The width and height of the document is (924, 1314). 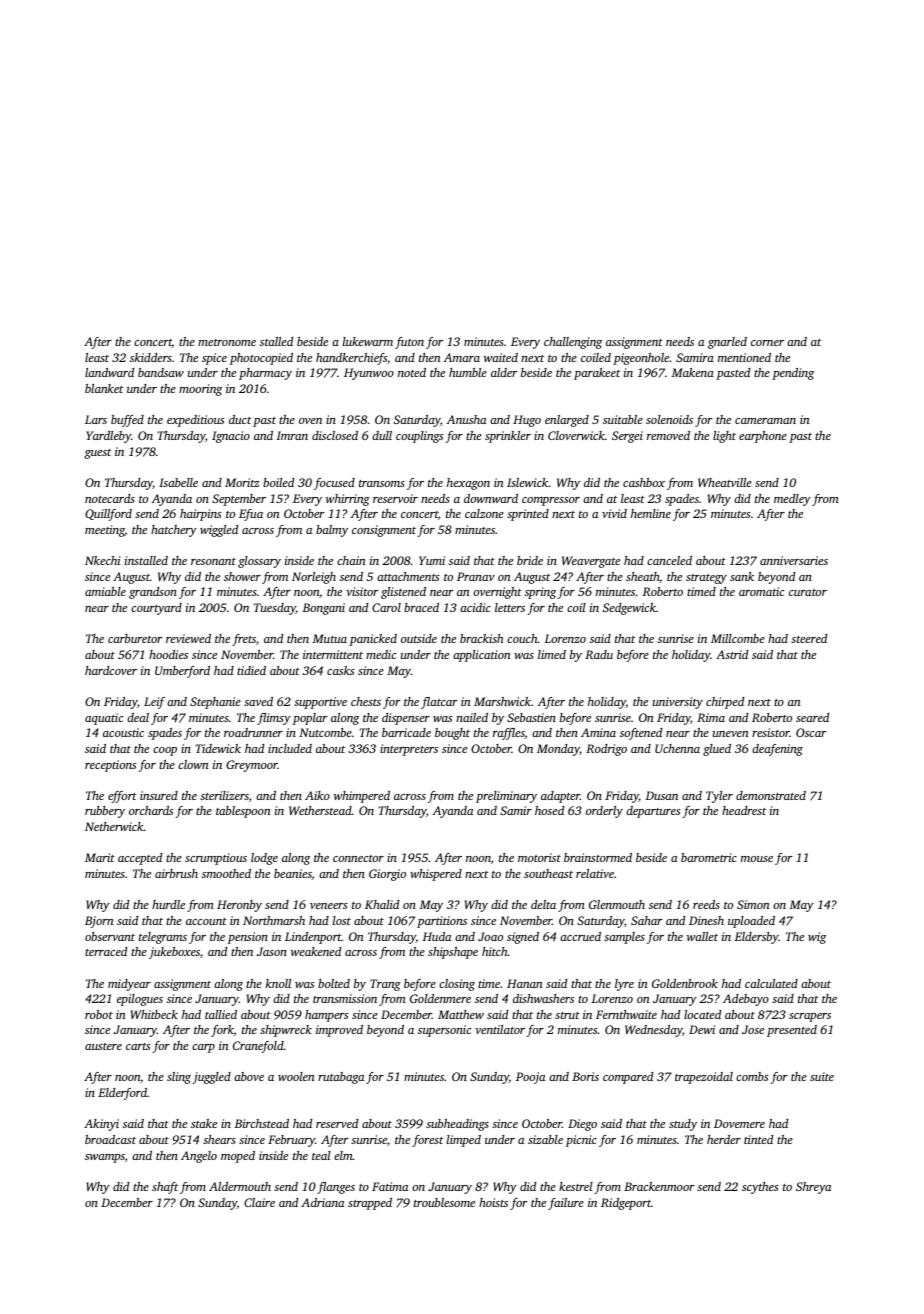 I want to click on grandson, so click(x=153, y=593).
